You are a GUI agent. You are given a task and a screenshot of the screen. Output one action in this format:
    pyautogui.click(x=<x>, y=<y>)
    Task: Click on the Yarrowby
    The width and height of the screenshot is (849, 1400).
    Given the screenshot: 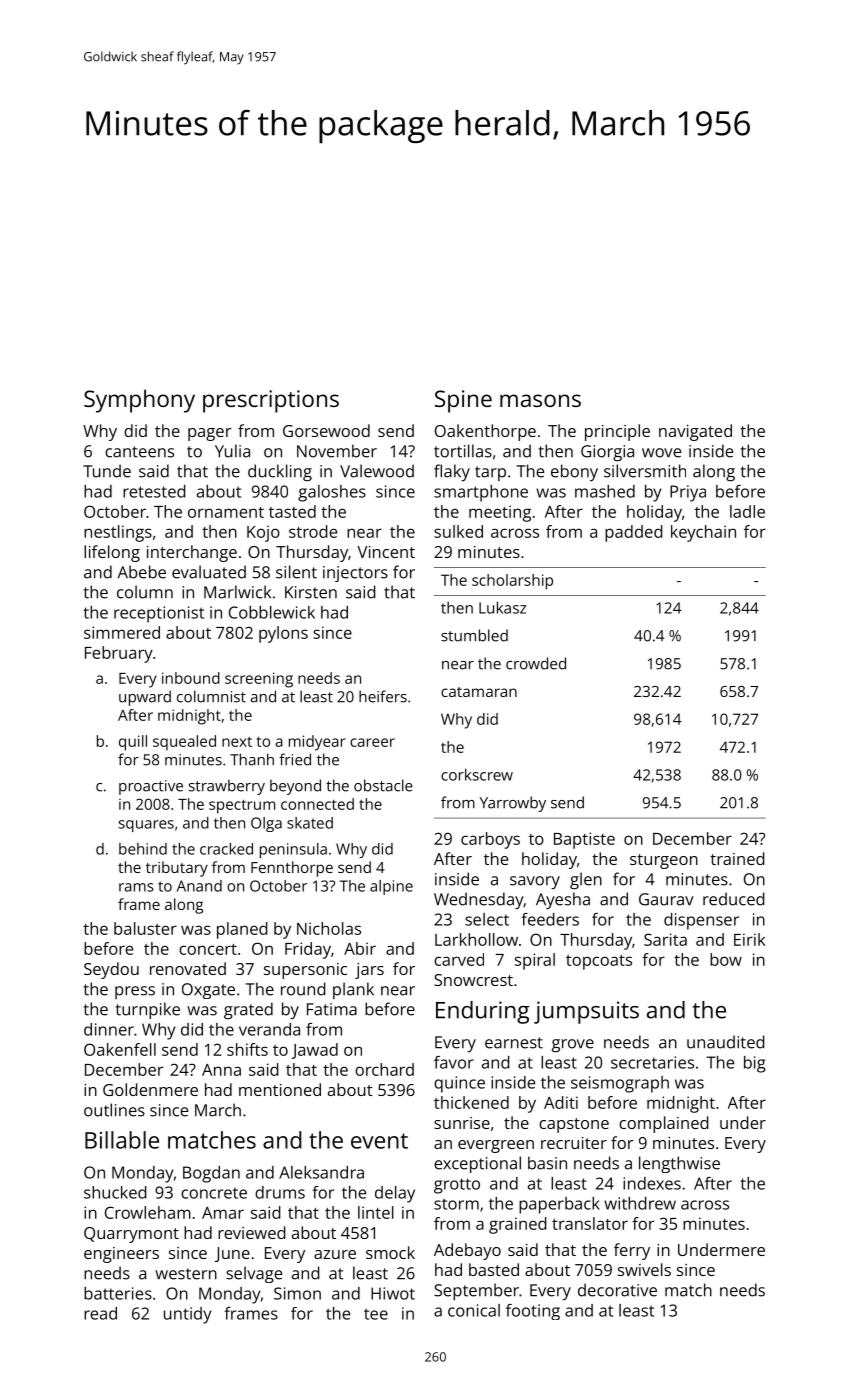 What is the action you would take?
    pyautogui.click(x=513, y=804)
